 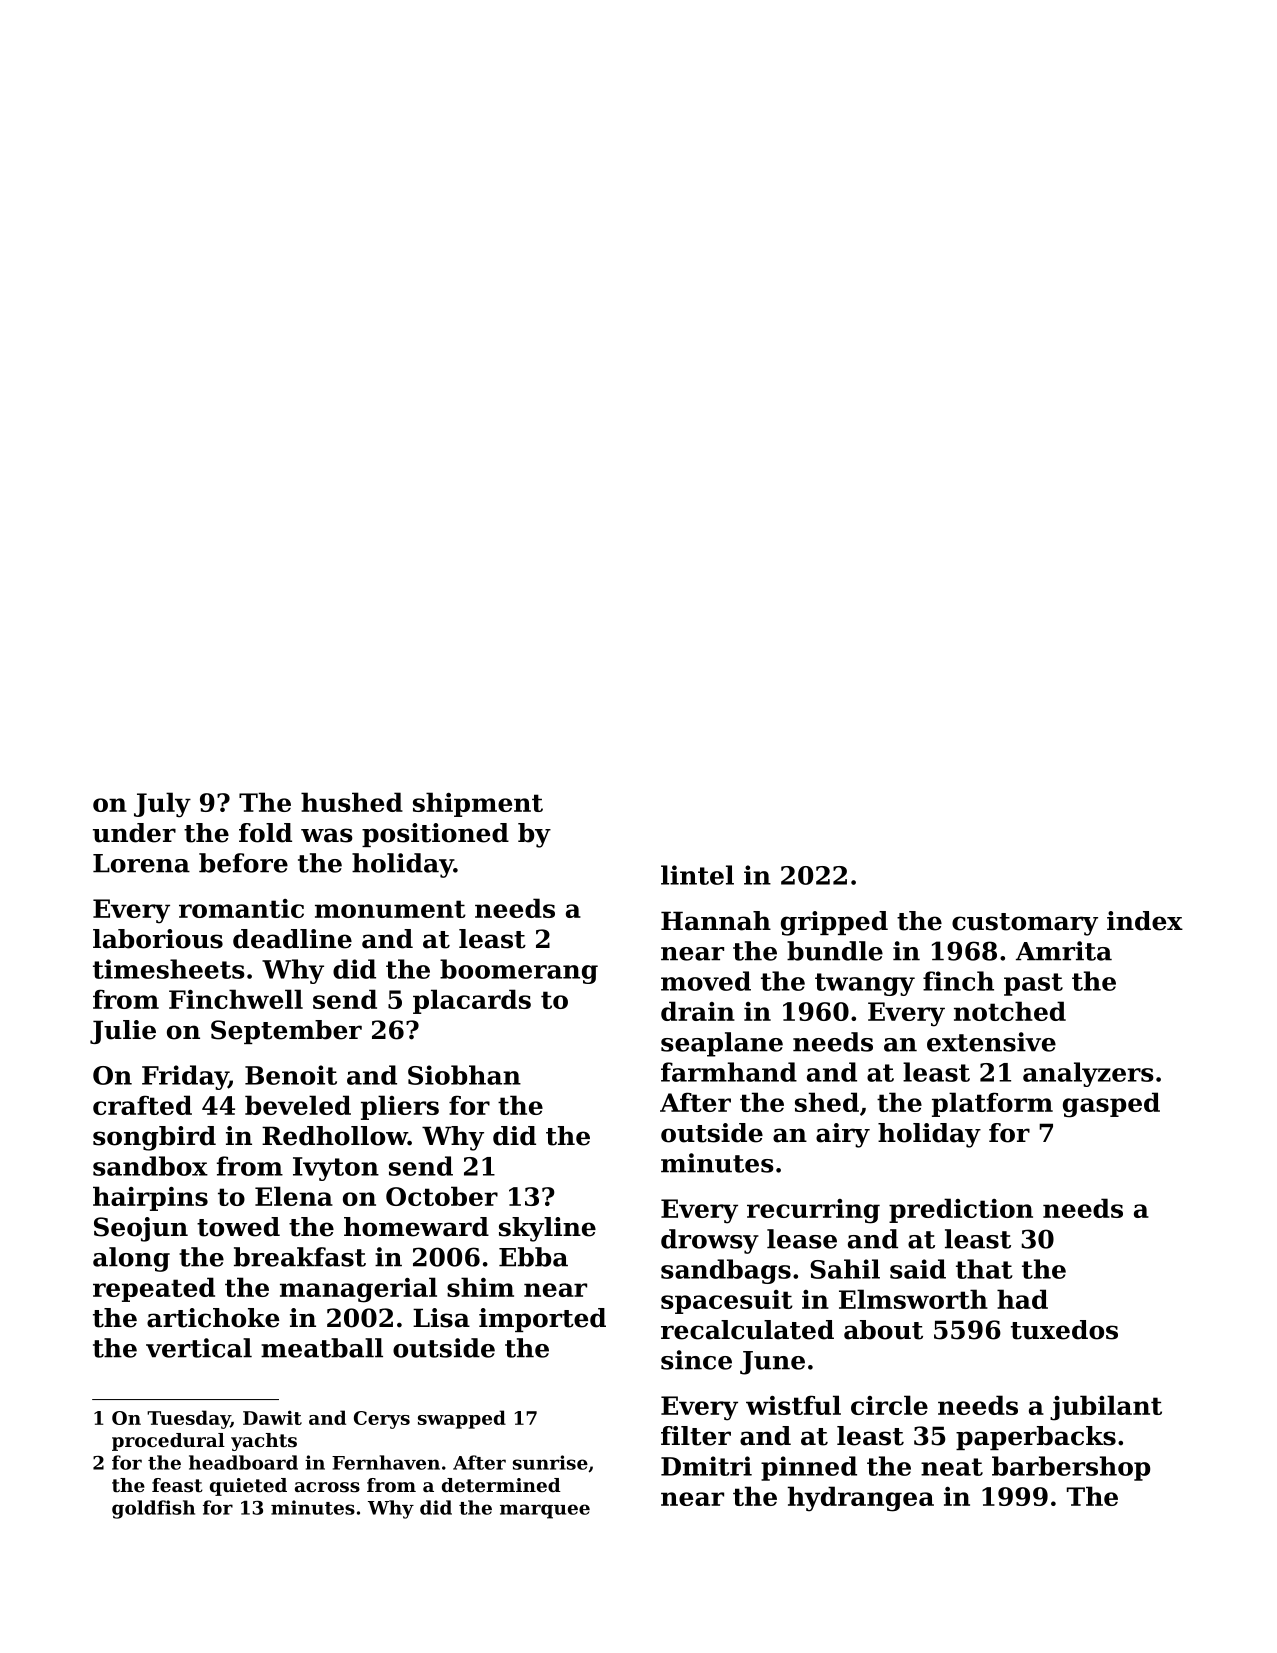 What do you see at coordinates (834, 923) in the page?
I see `gripped` at bounding box center [834, 923].
